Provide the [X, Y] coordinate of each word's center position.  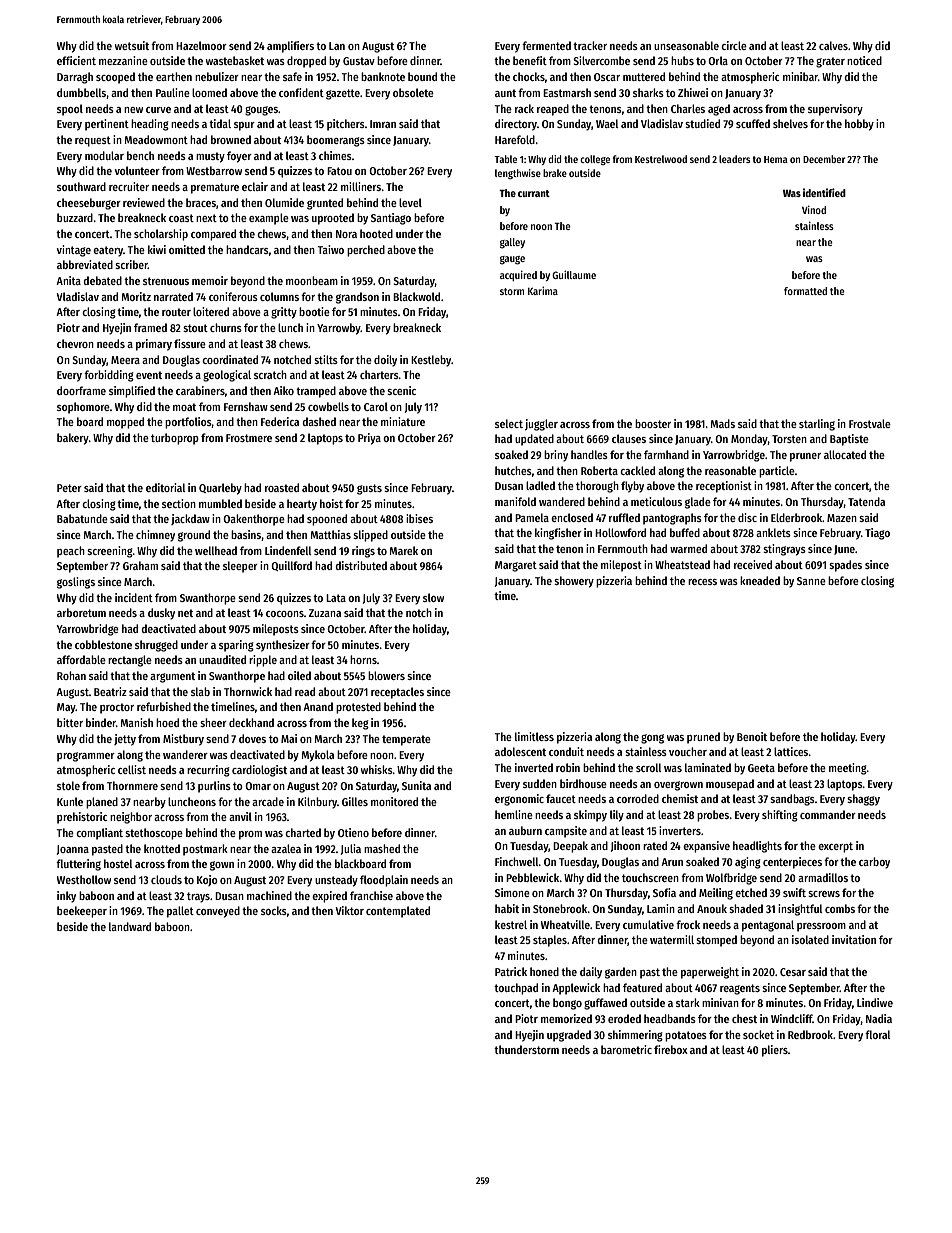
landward [130, 926]
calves [833, 45]
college [595, 160]
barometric [626, 1049]
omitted [187, 249]
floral [877, 1034]
